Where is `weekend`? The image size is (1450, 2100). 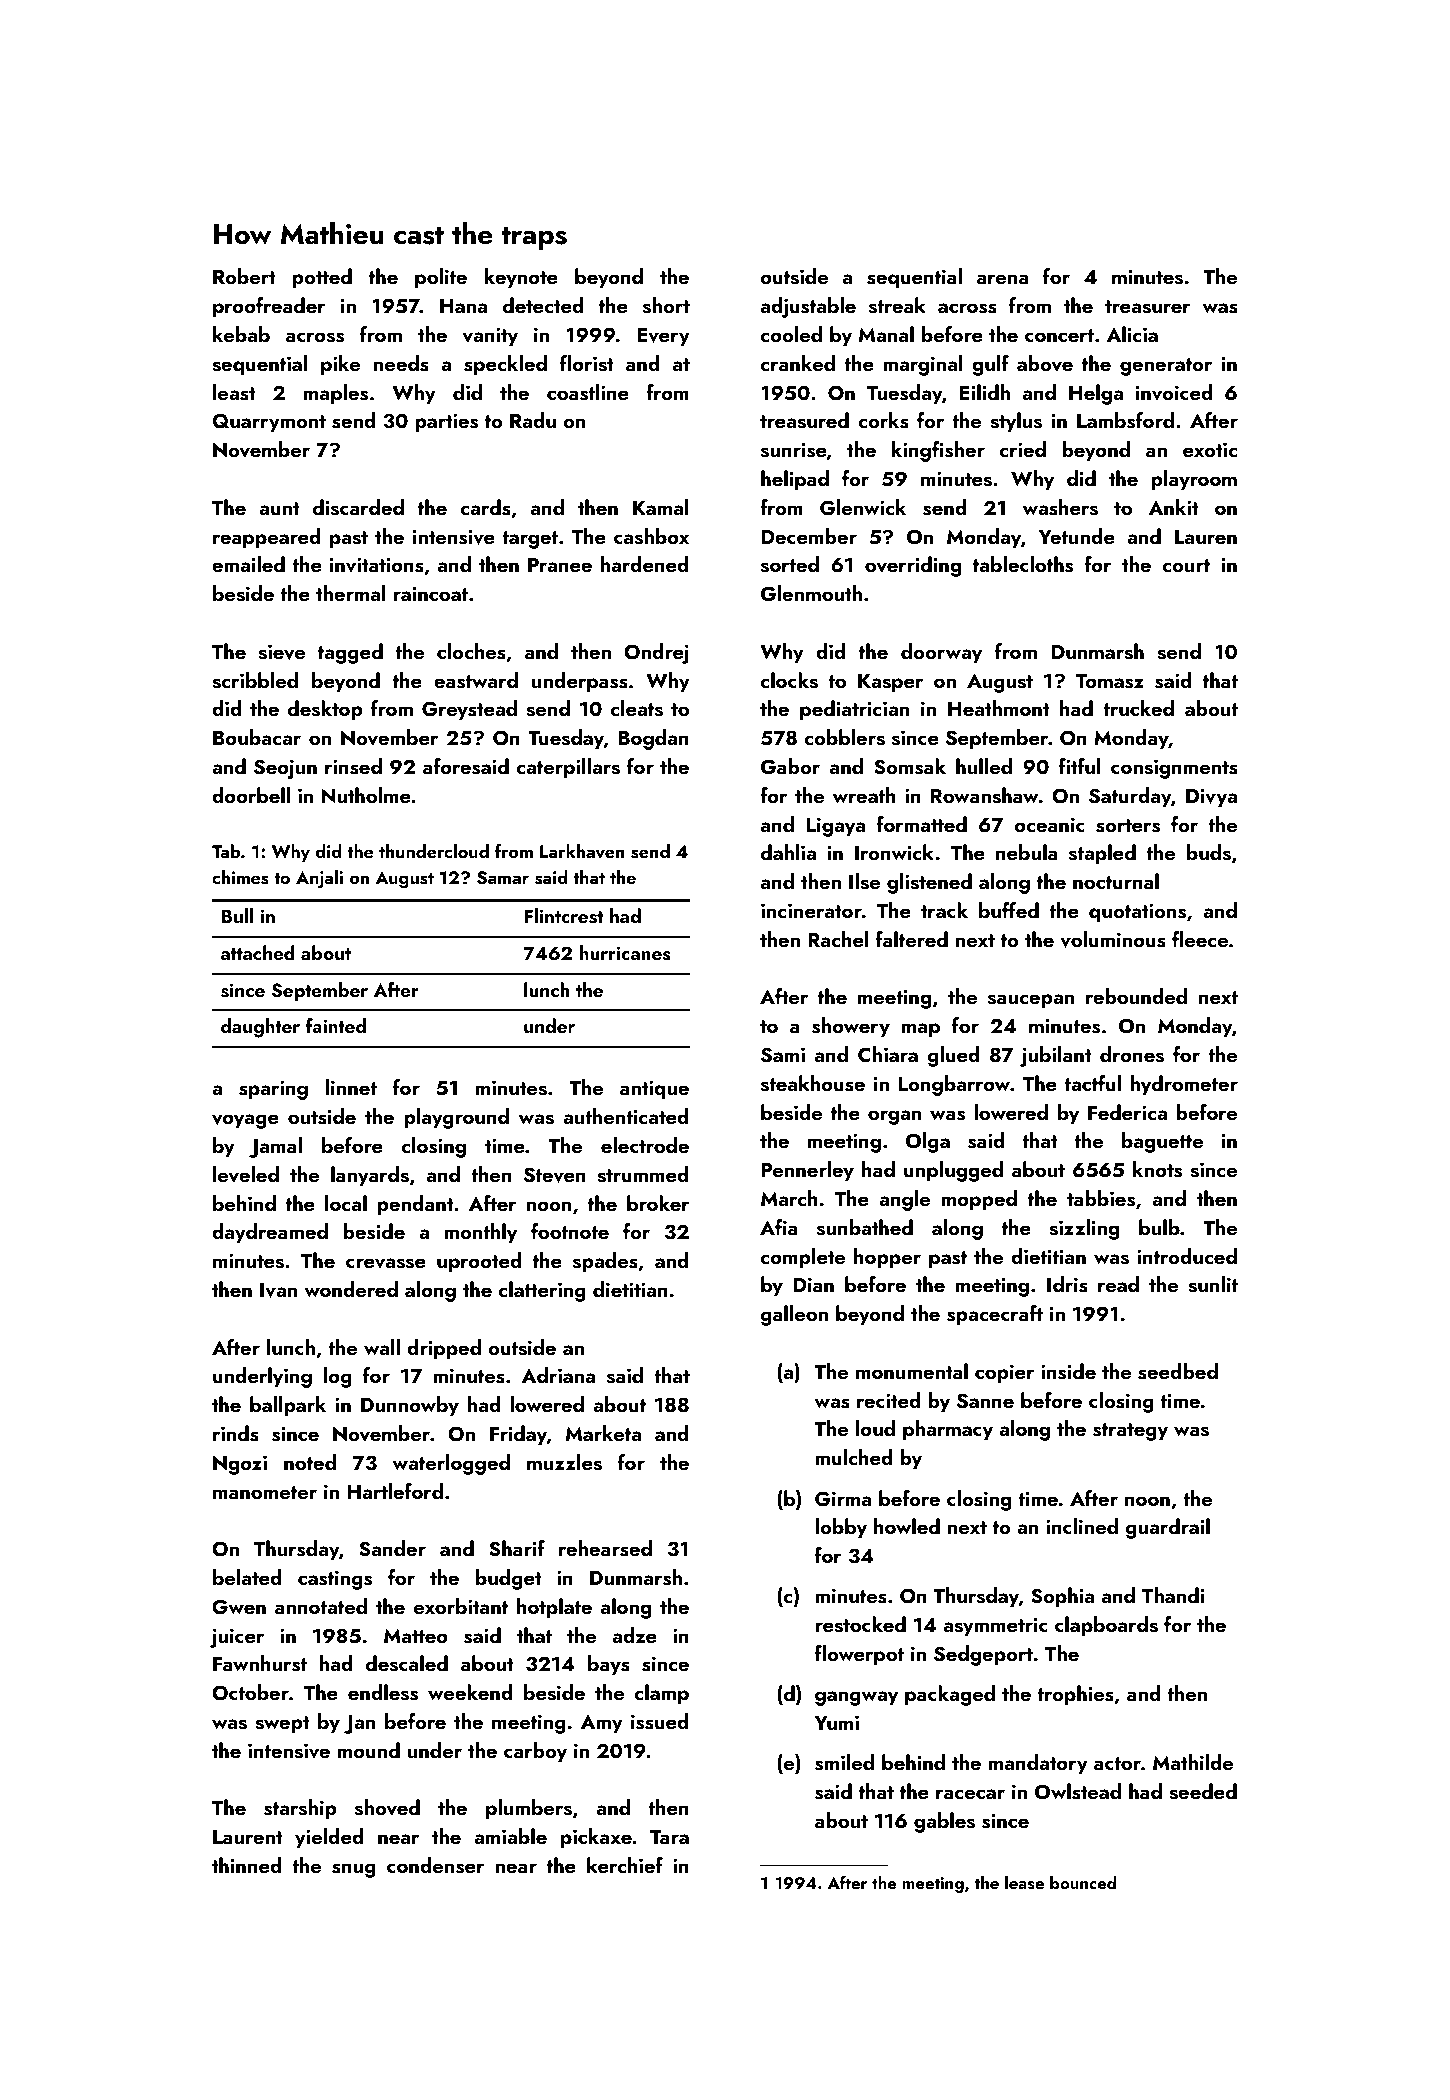
weekend is located at coordinates (470, 1692).
